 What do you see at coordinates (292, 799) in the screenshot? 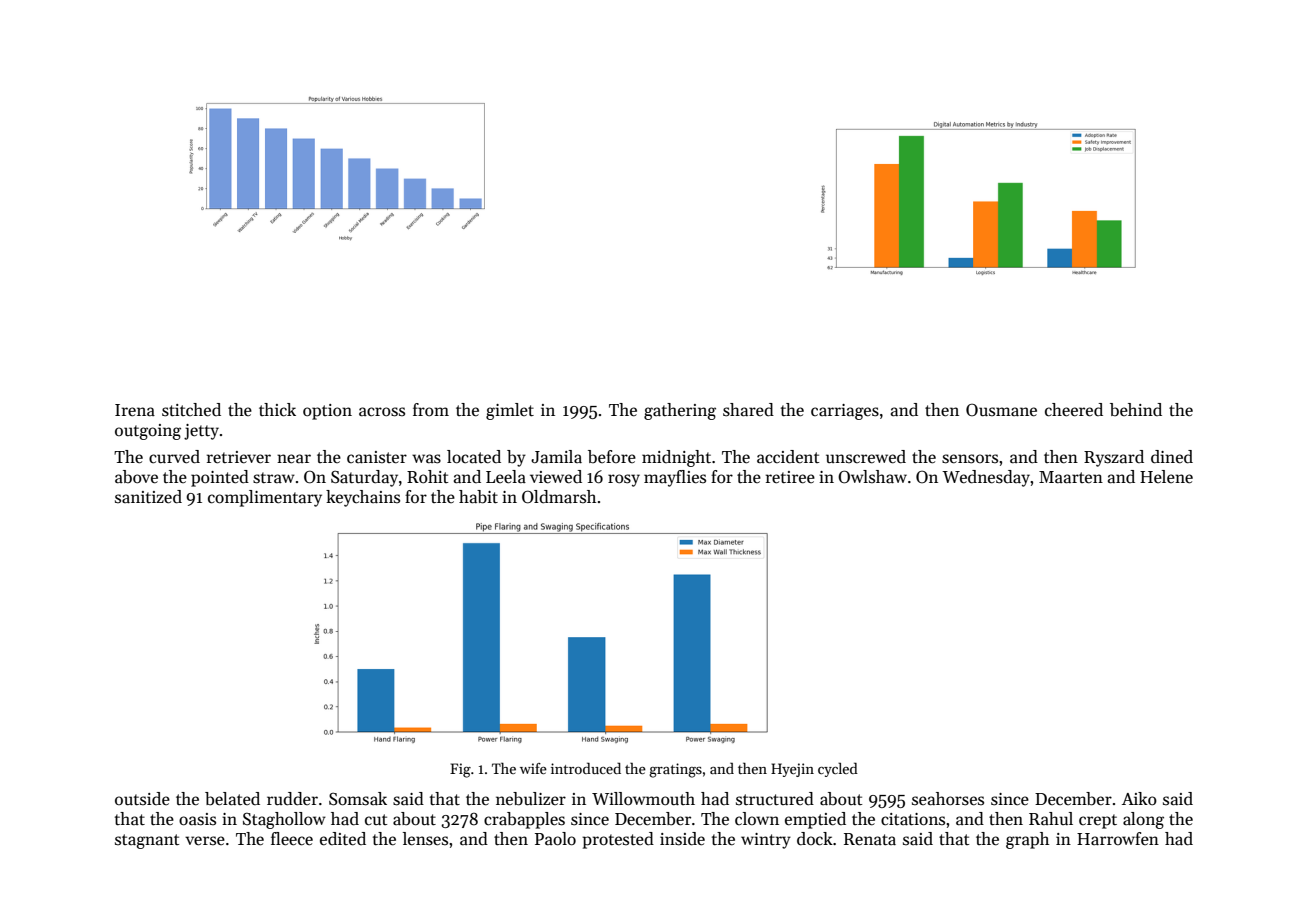
I see `rudder` at bounding box center [292, 799].
